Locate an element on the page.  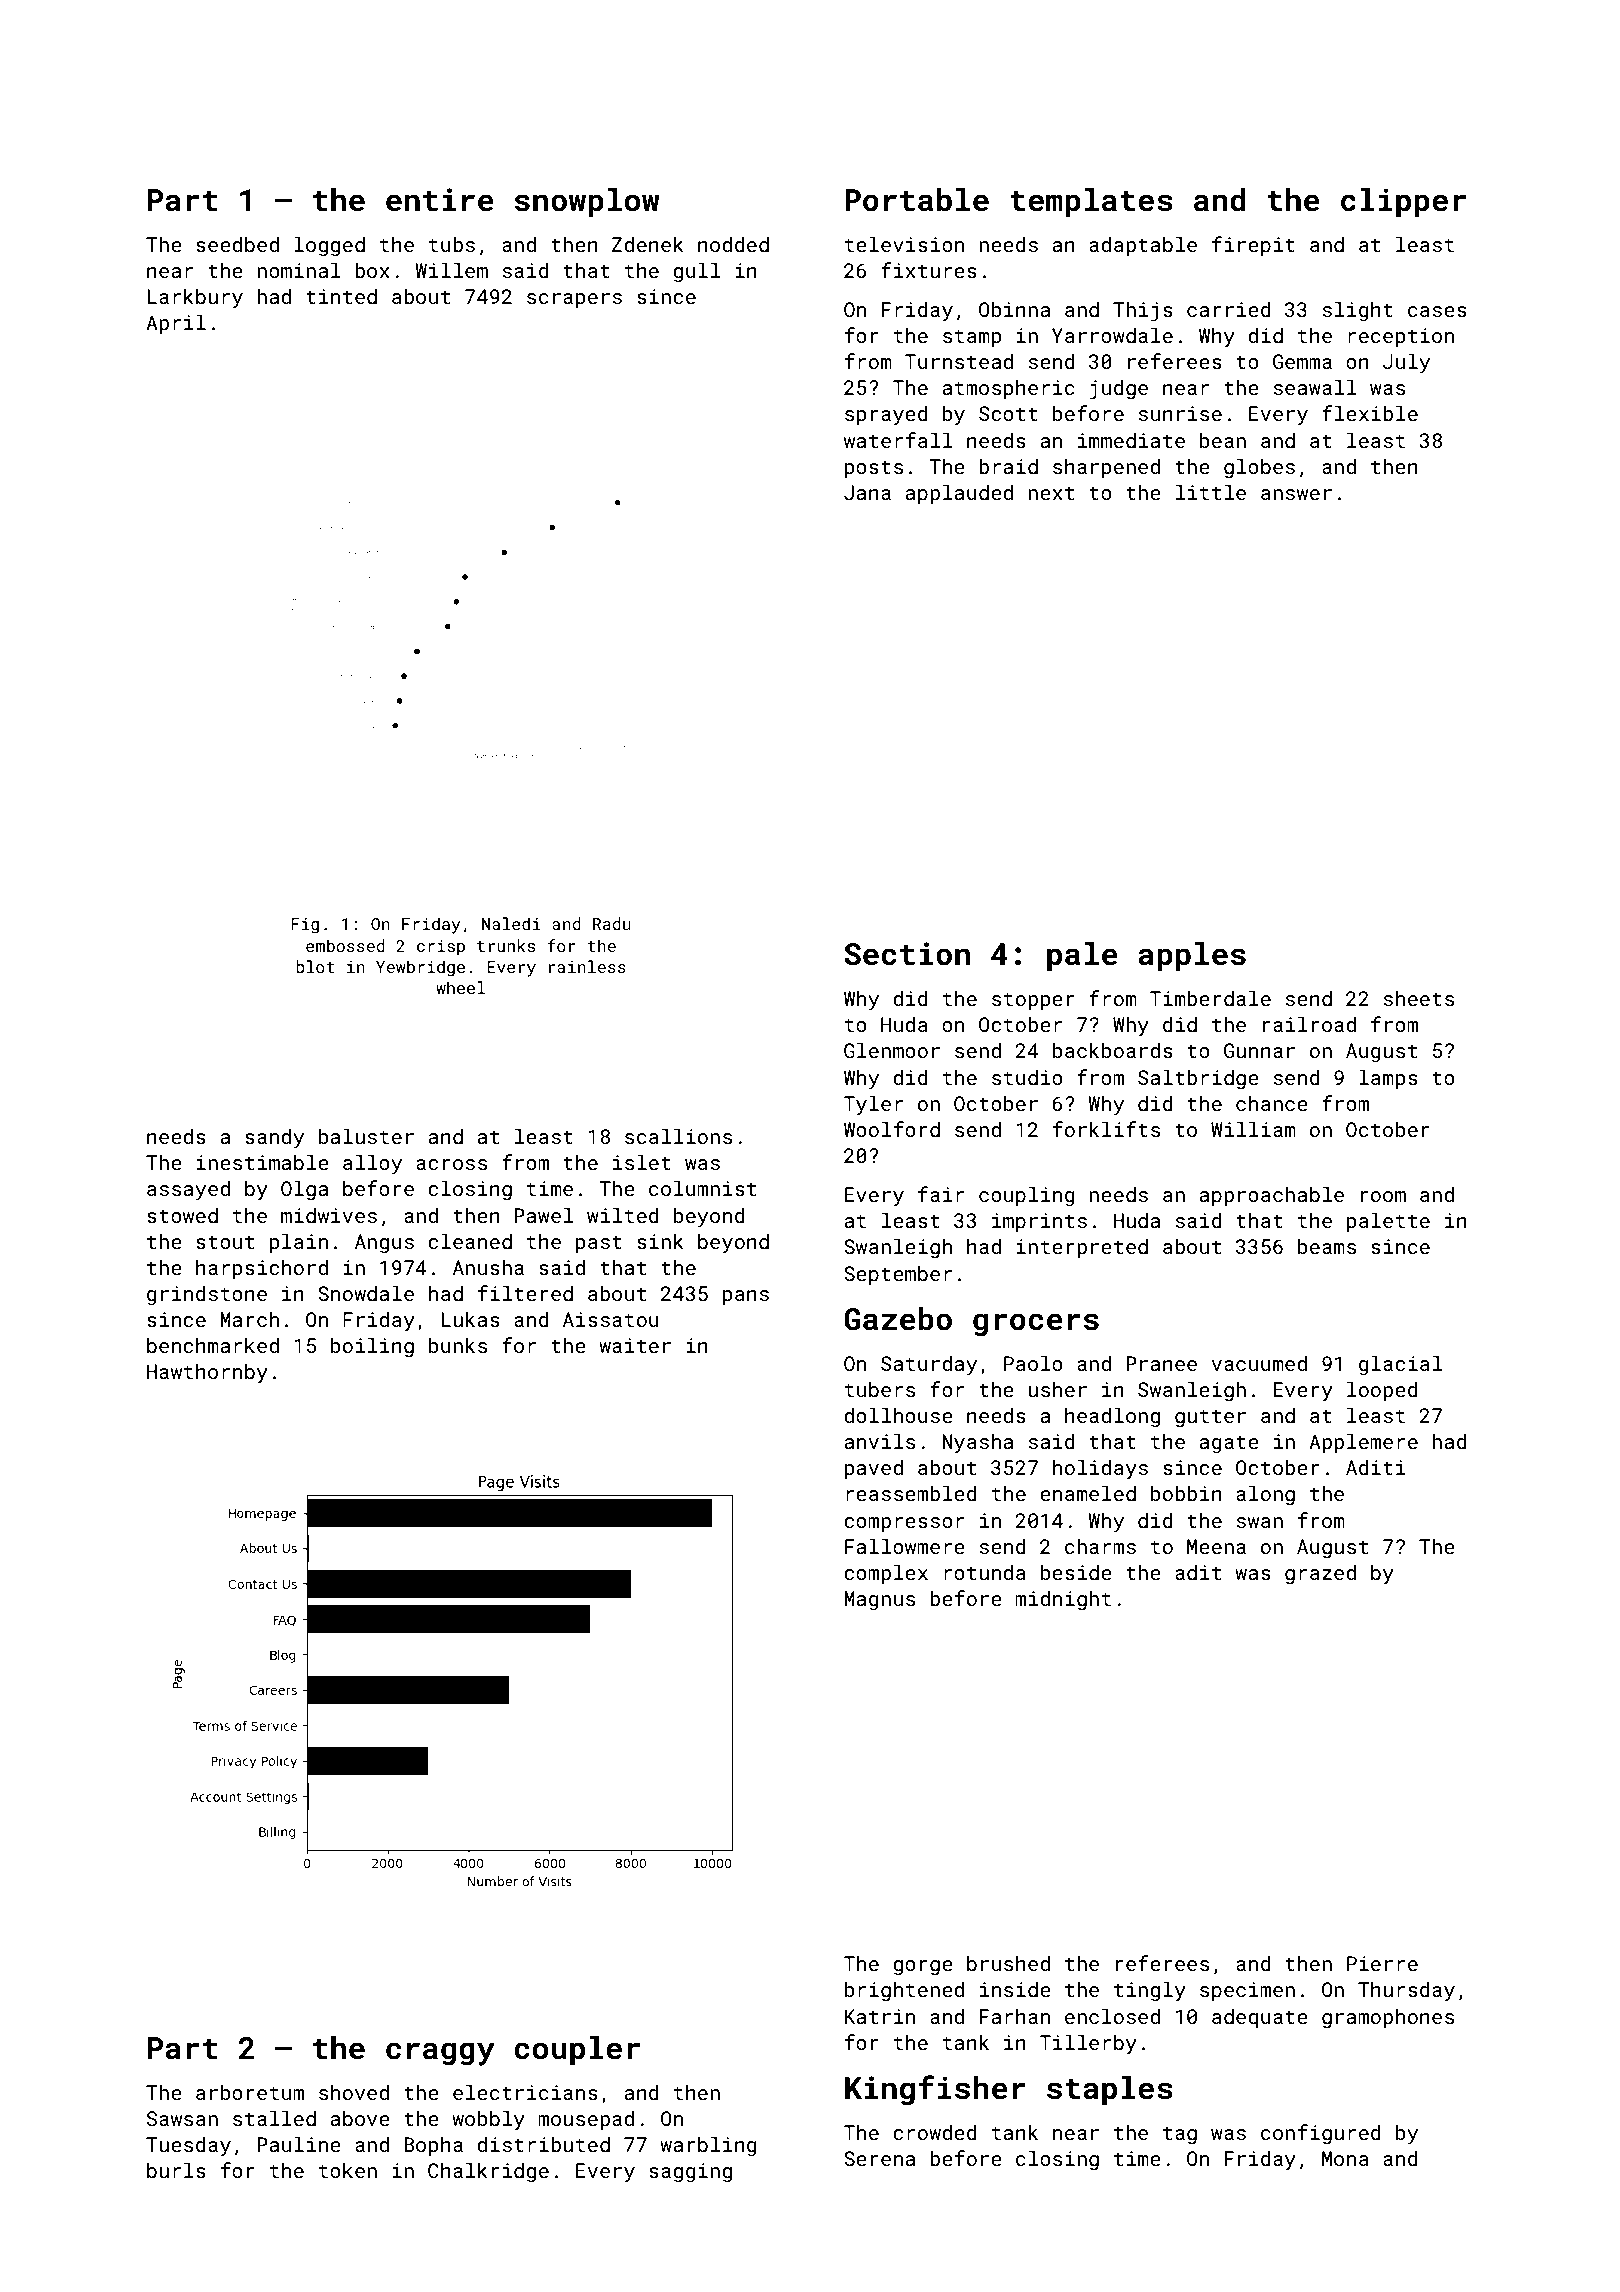
embossed is located at coordinates (345, 945).
